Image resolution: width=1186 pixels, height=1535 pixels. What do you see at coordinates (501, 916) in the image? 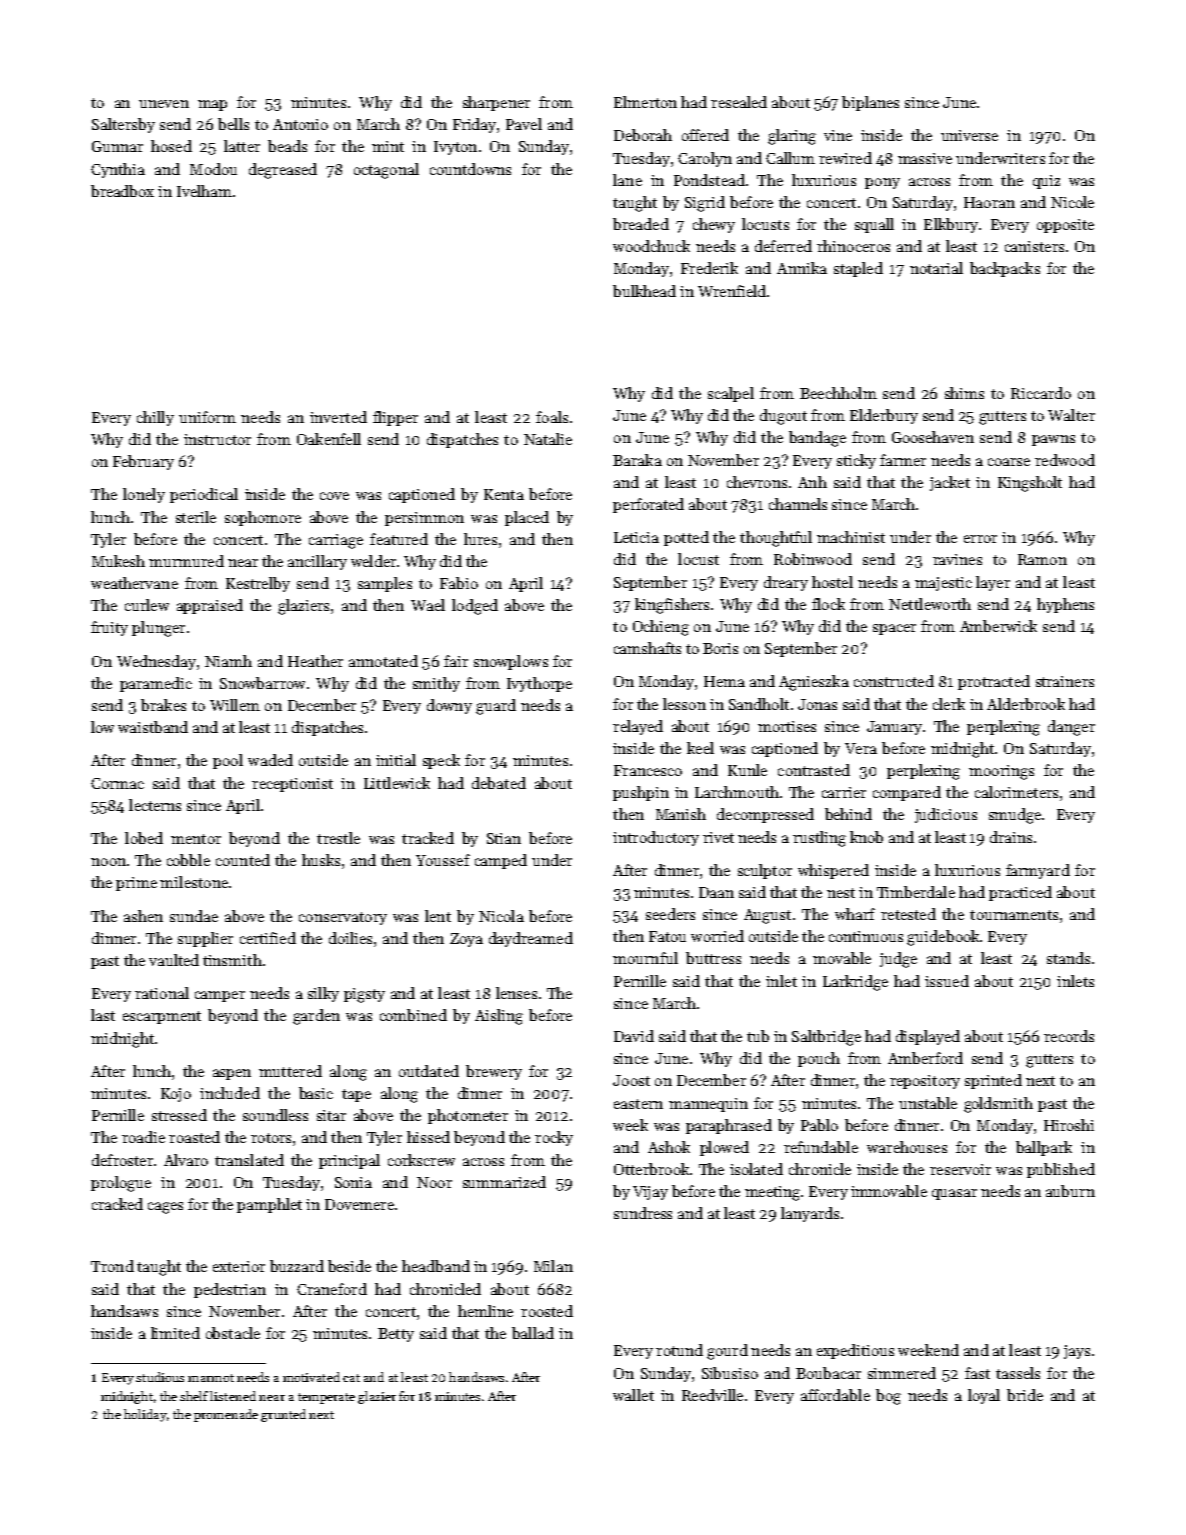
I see `Nicola` at bounding box center [501, 916].
